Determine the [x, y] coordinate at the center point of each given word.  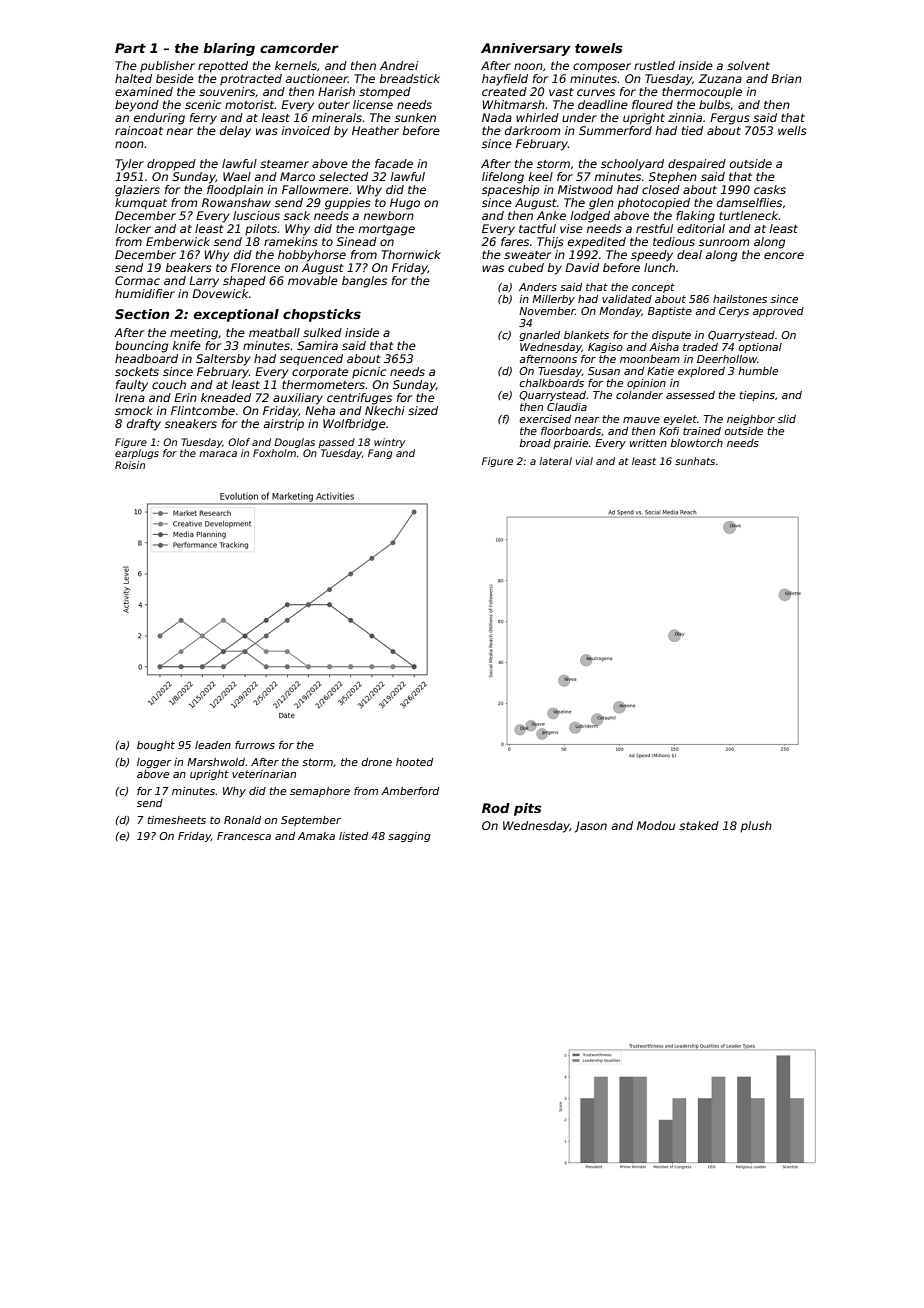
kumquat [141, 204]
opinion [646, 384]
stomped [385, 93]
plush [756, 827]
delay [235, 132]
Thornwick [411, 254]
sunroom [724, 242]
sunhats [695, 461]
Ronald [242, 820]
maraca [218, 454]
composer [602, 68]
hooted [414, 762]
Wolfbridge [354, 425]
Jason [590, 827]
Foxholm [274, 453]
